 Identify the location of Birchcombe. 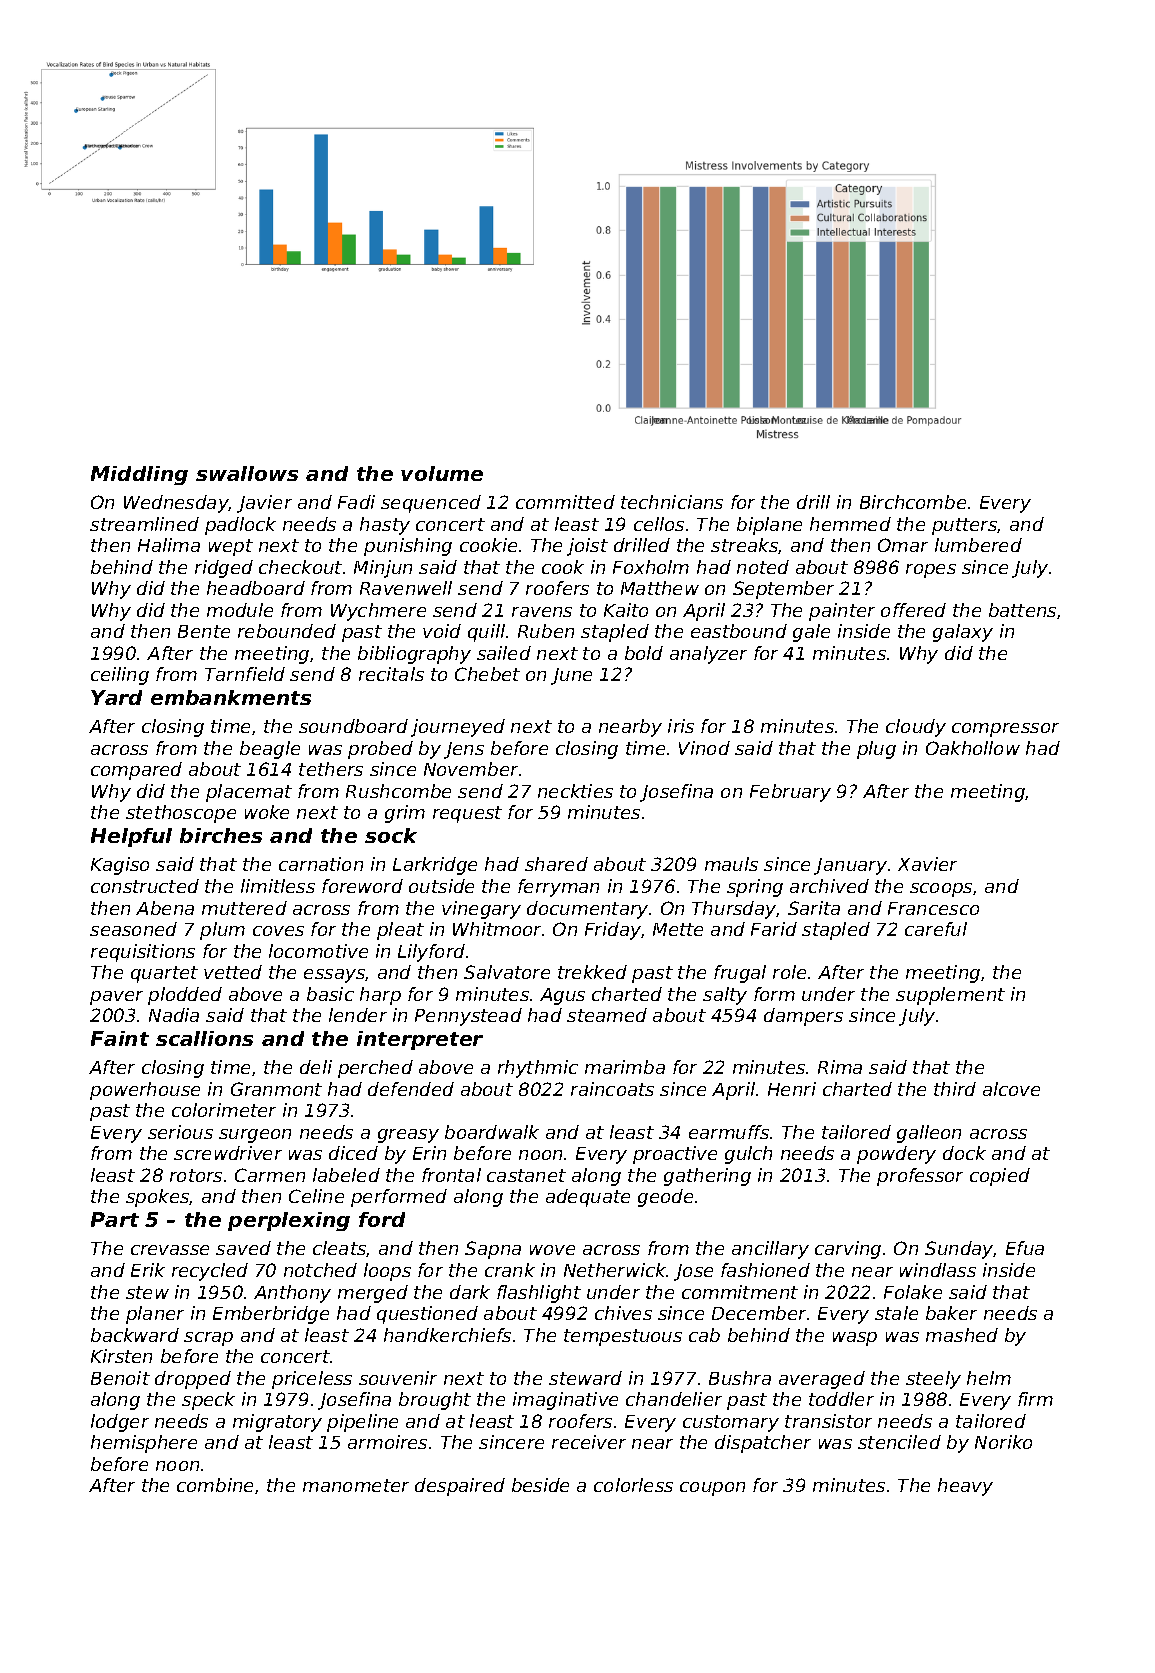
(913, 502).
